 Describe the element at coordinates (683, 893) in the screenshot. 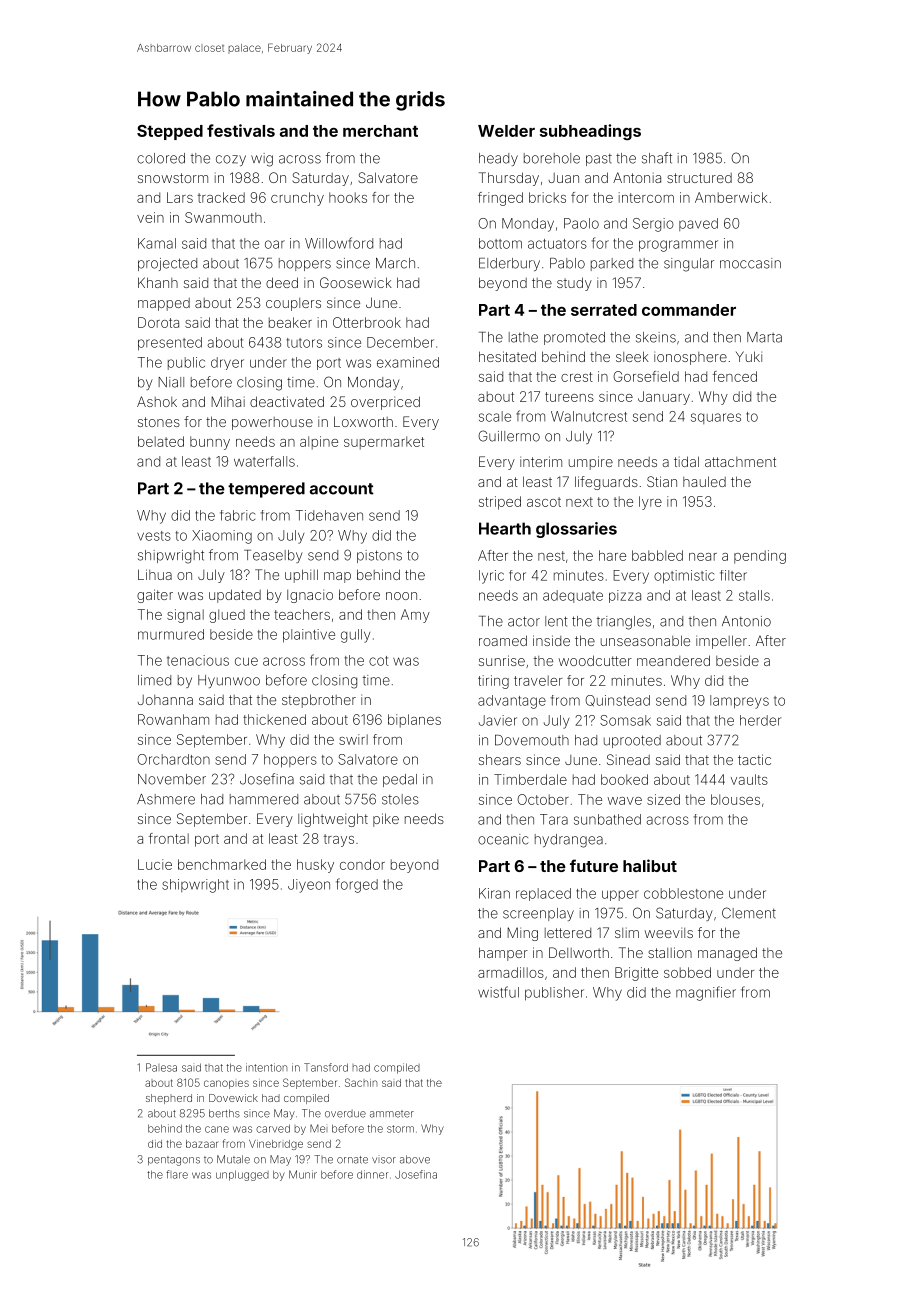

I see `cobblestone` at that location.
